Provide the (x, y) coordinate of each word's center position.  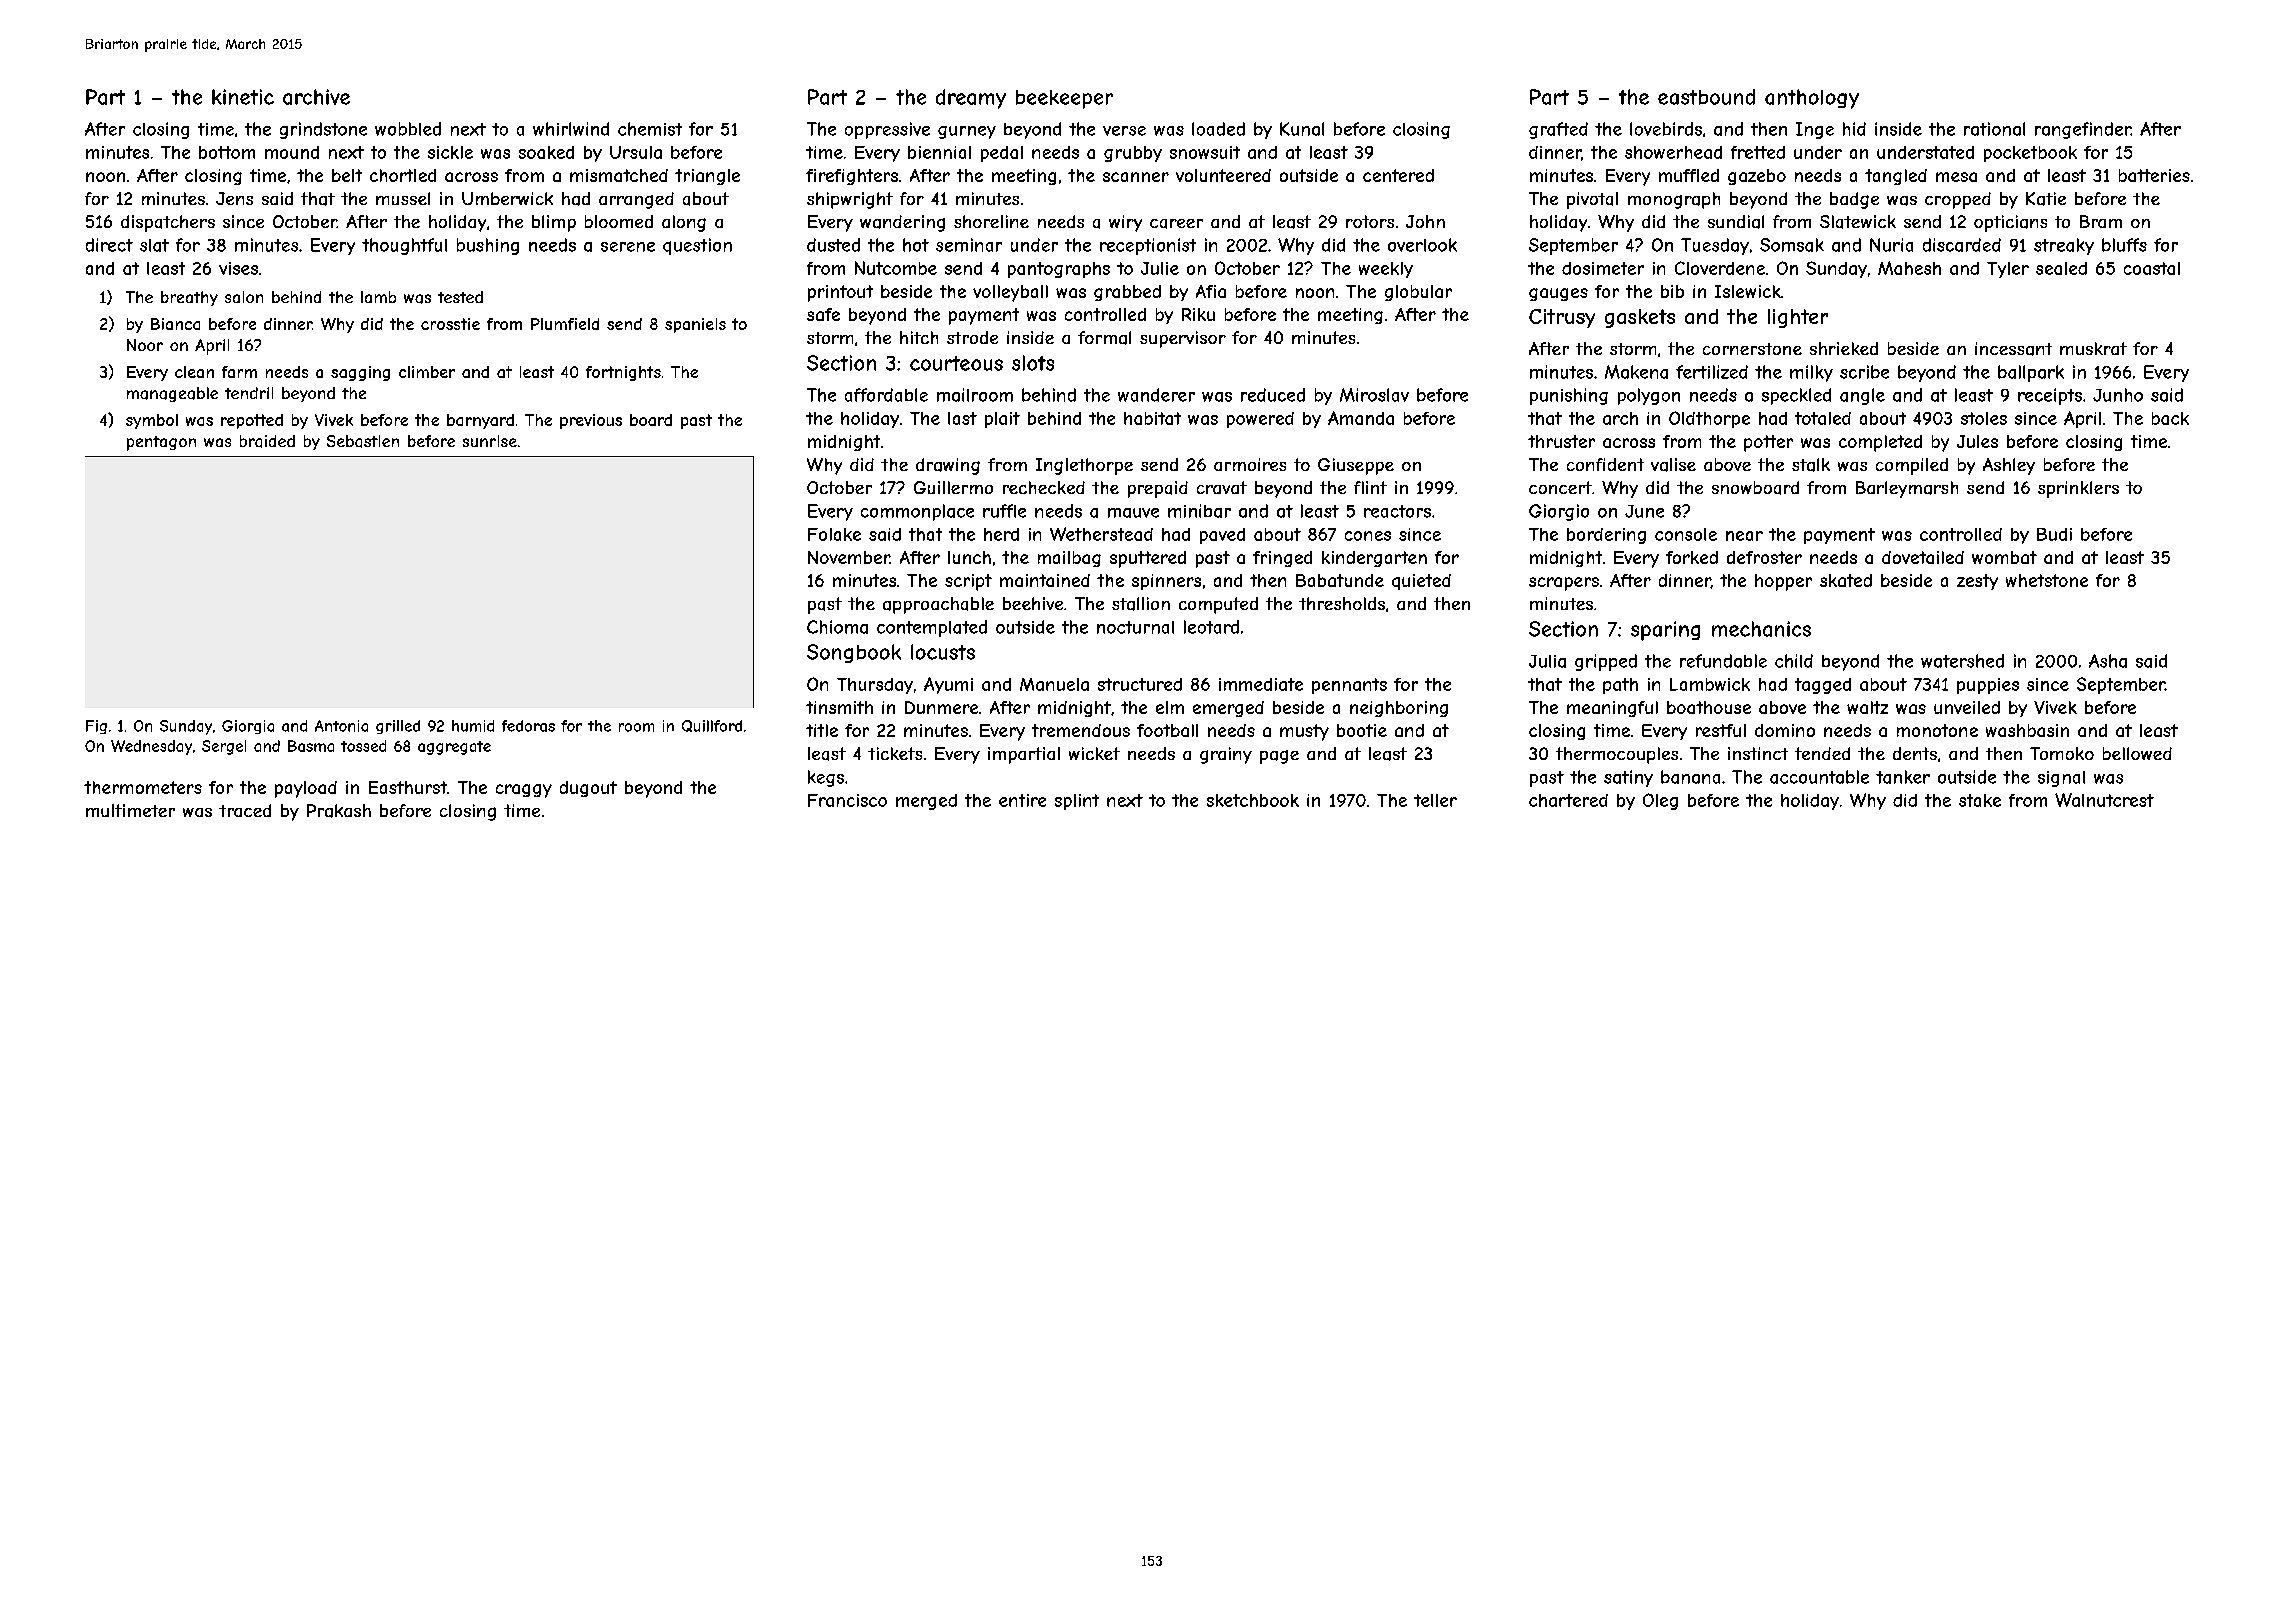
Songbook (854, 653)
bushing (488, 246)
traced (245, 810)
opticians (2010, 223)
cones (1368, 536)
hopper (1783, 582)
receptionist (1148, 246)
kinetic (243, 97)
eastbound (1706, 97)
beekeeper (1064, 99)
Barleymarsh (1907, 489)
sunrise (490, 441)
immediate (1261, 684)
